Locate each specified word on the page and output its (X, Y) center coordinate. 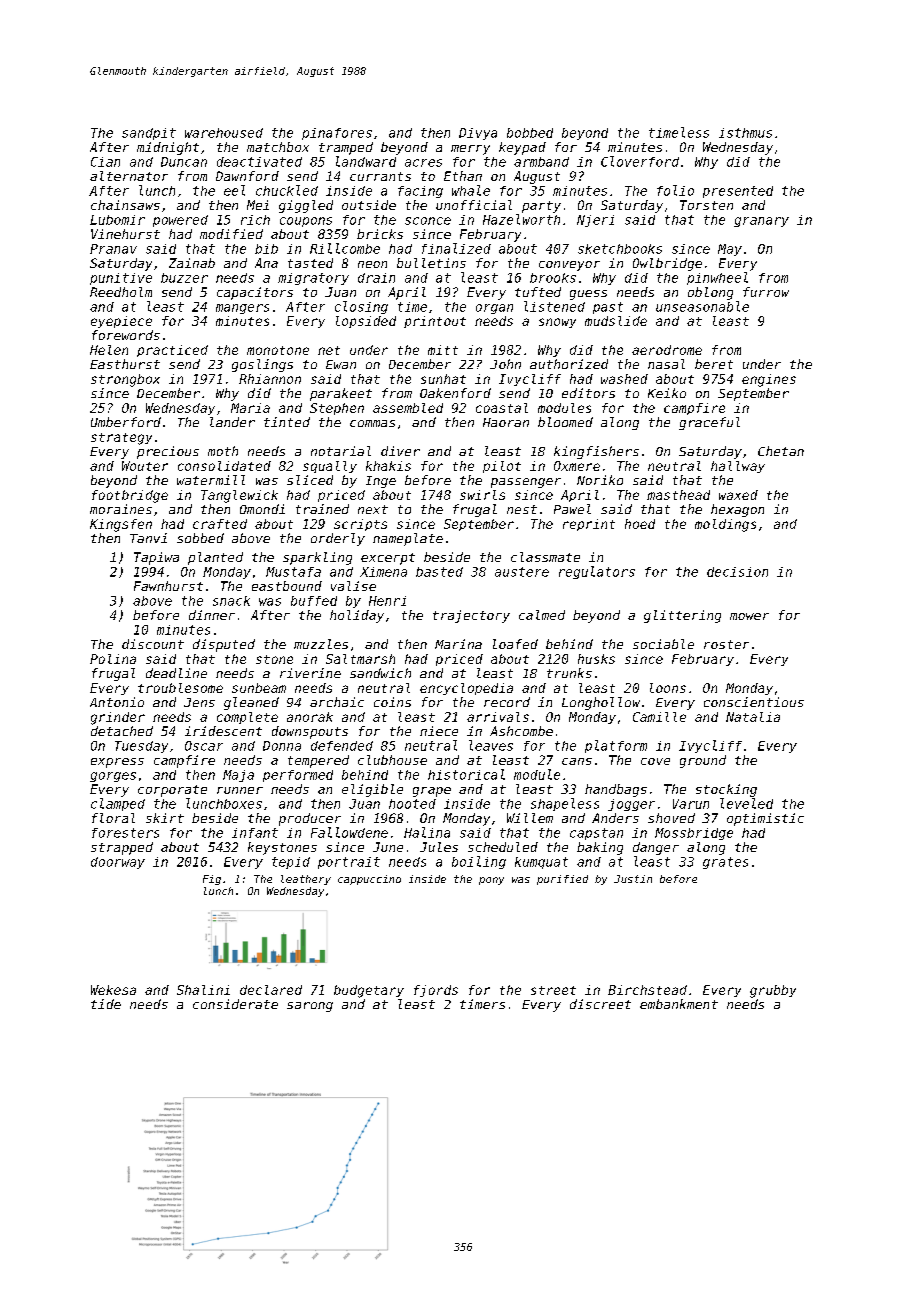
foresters (125, 833)
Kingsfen (121, 525)
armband (541, 162)
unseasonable (702, 306)
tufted (538, 292)
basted (439, 572)
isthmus (745, 133)
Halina (427, 832)
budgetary (369, 991)
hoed (640, 524)
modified (231, 234)
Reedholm (121, 292)
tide (106, 1004)
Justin (633, 879)
